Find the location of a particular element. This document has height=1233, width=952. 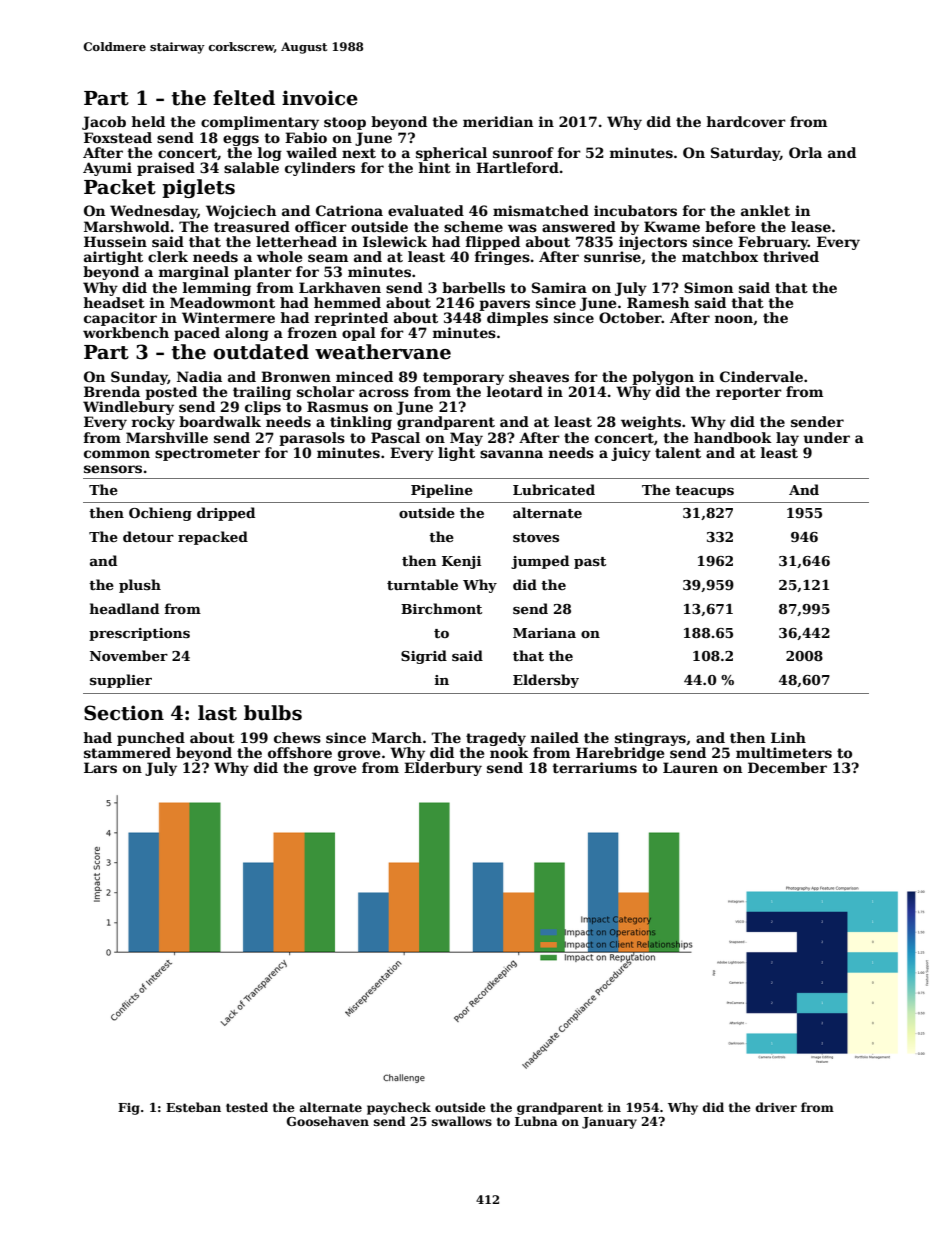

Lubna is located at coordinates (536, 1121).
